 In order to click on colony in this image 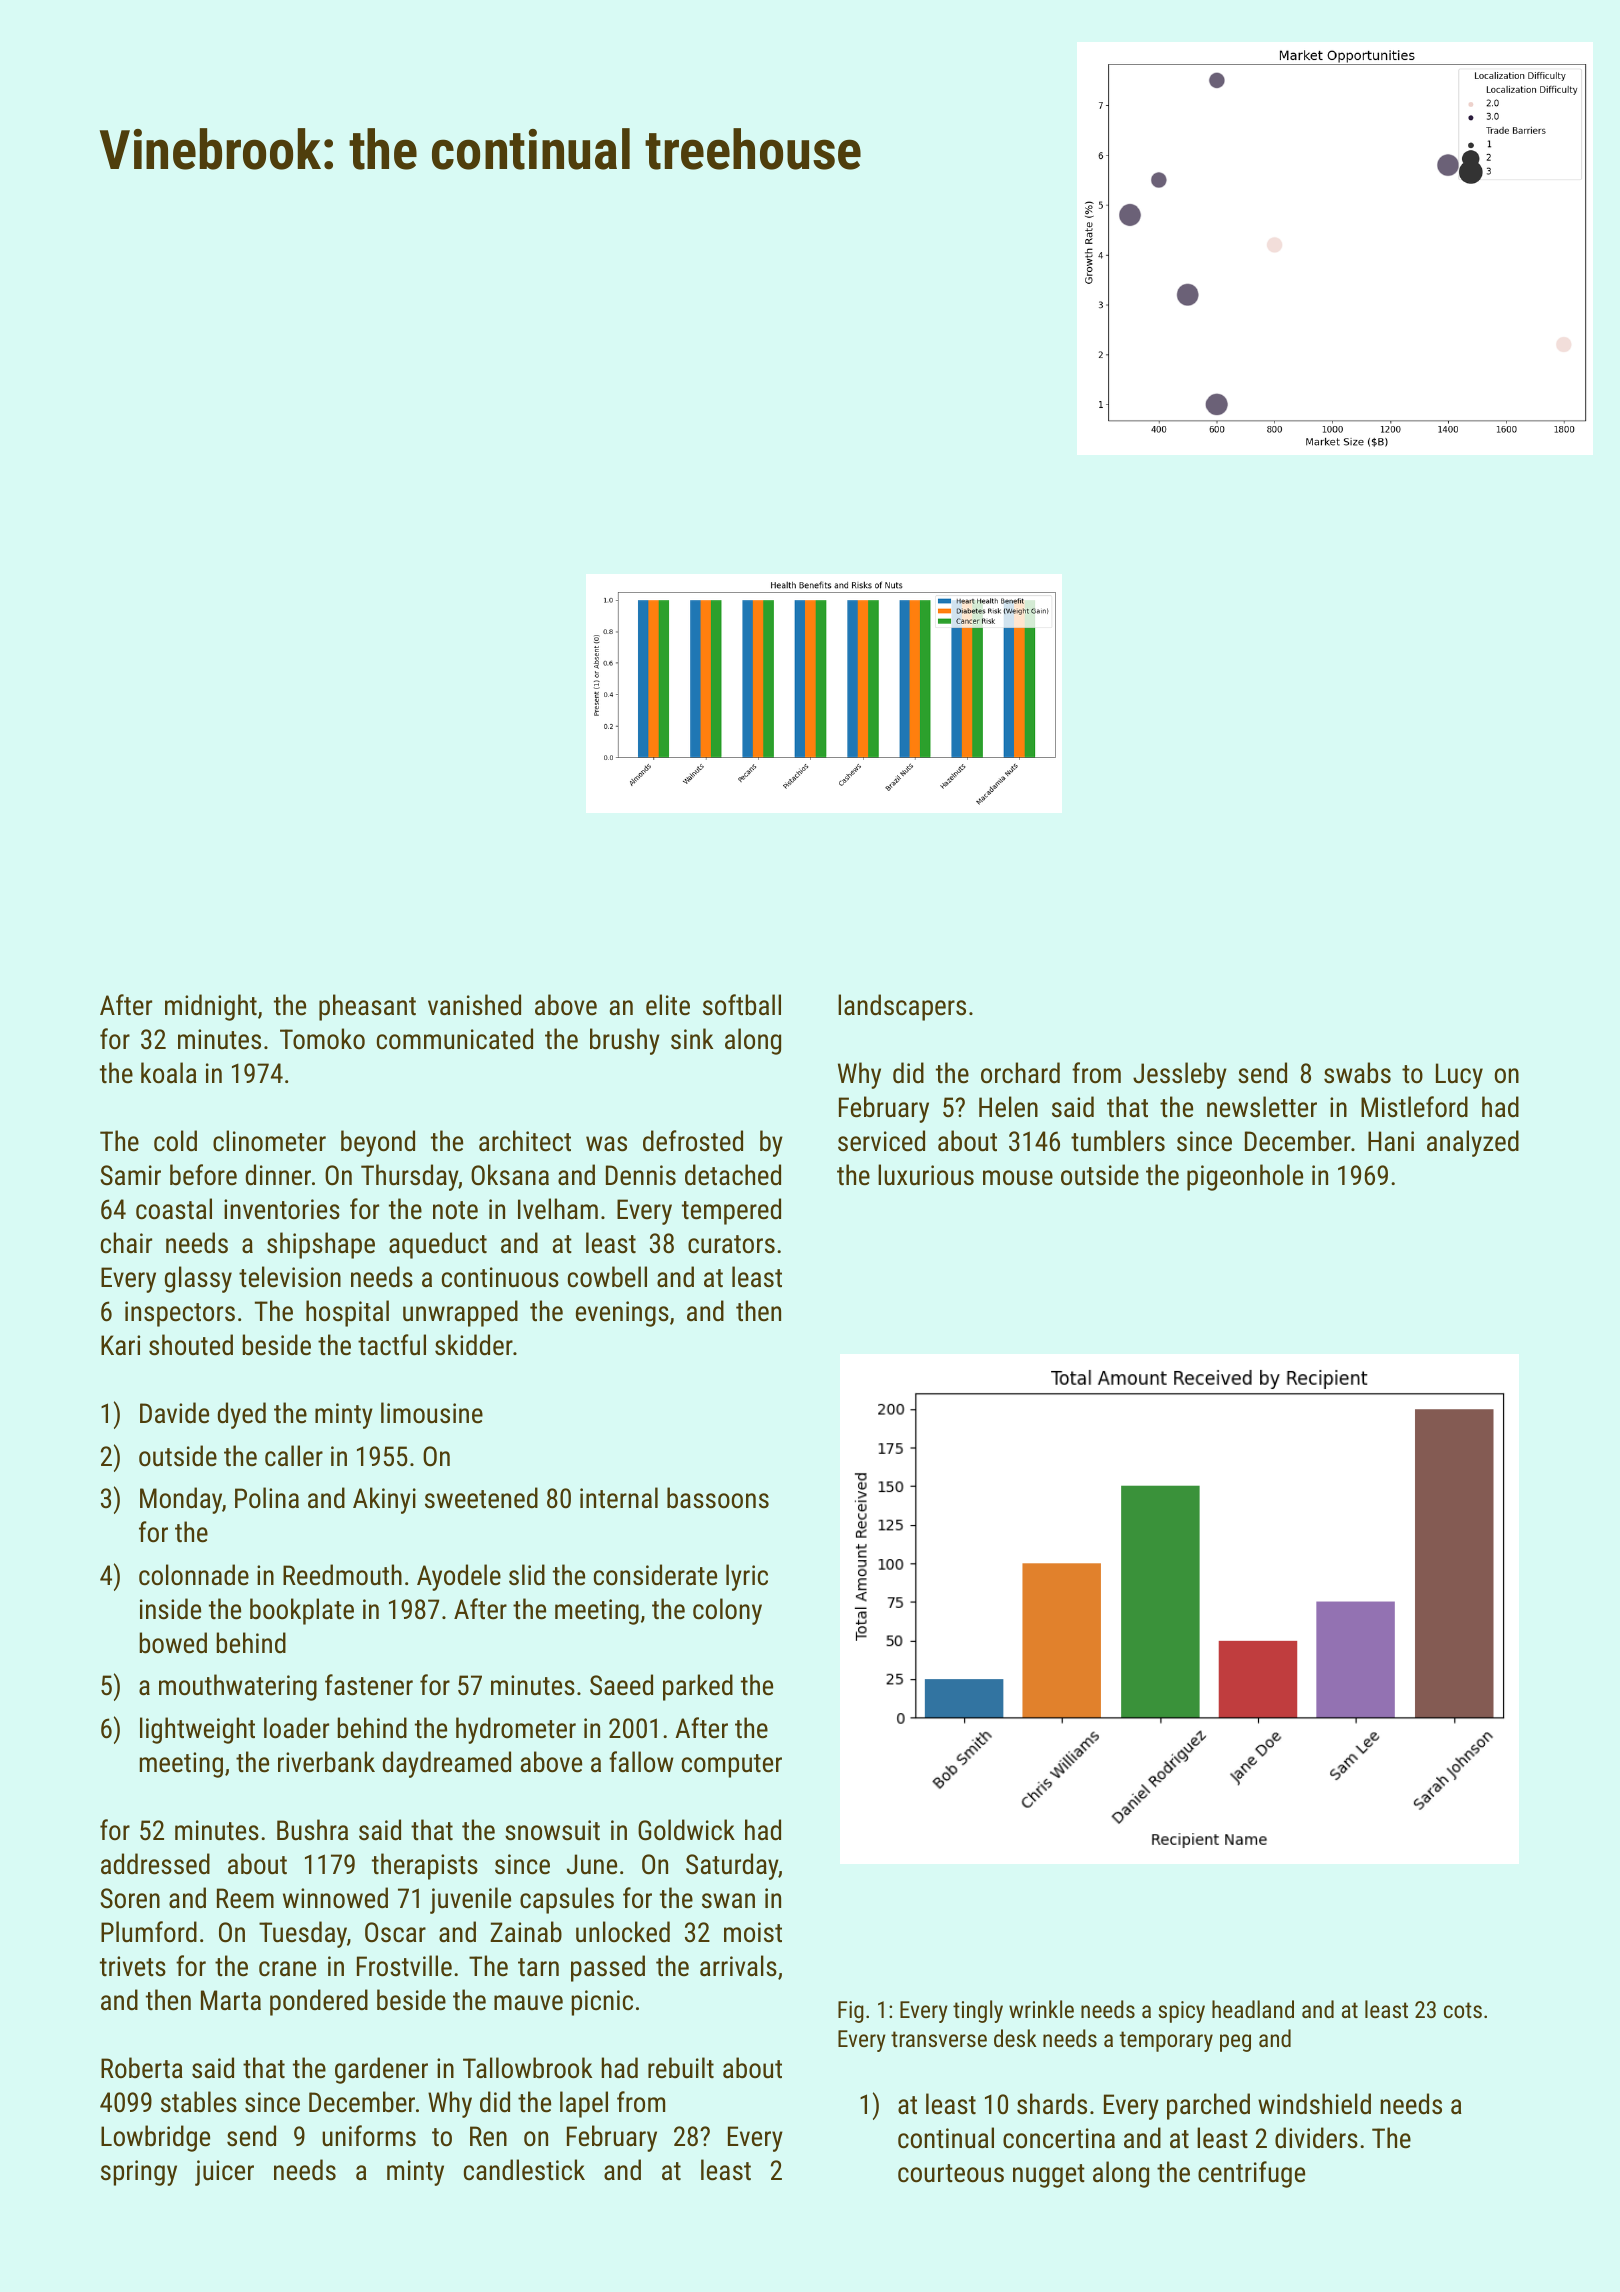, I will do `click(727, 1611)`.
